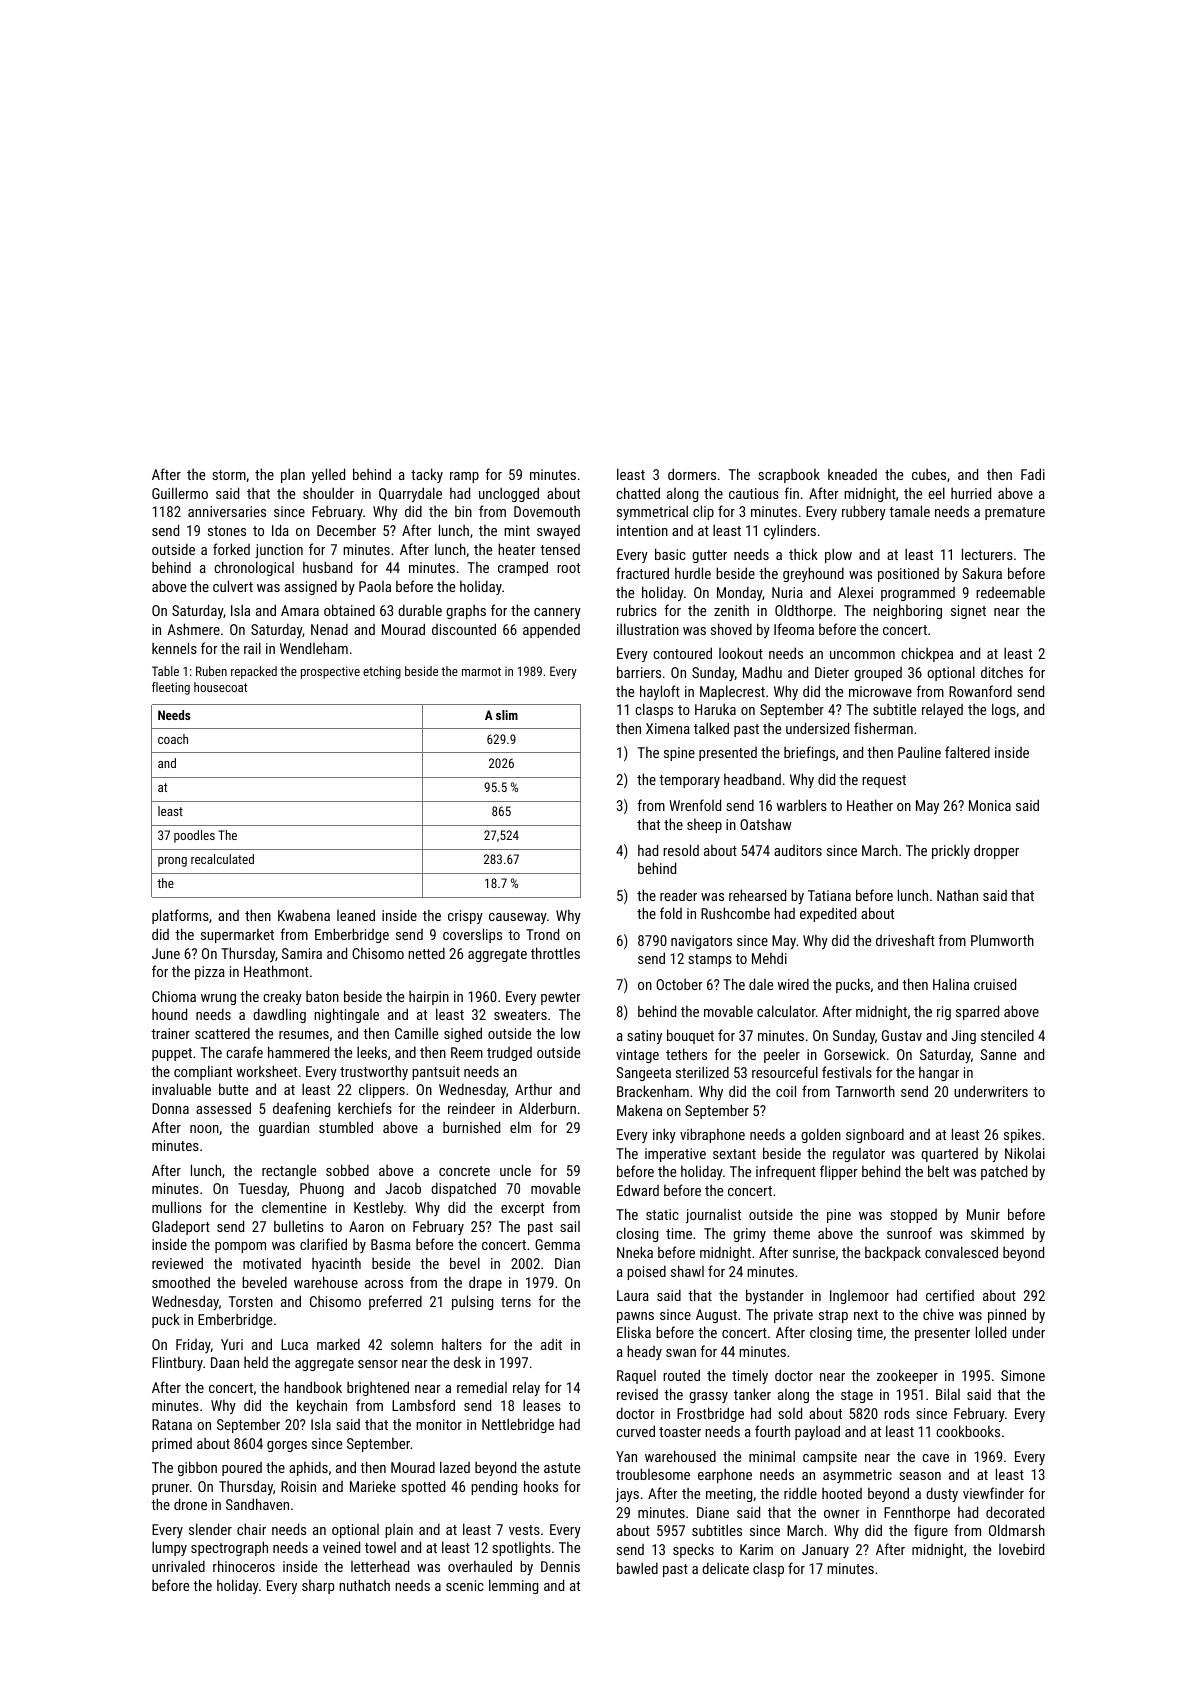 This screenshot has height=1693, width=1197. I want to click on cruised, so click(995, 984).
